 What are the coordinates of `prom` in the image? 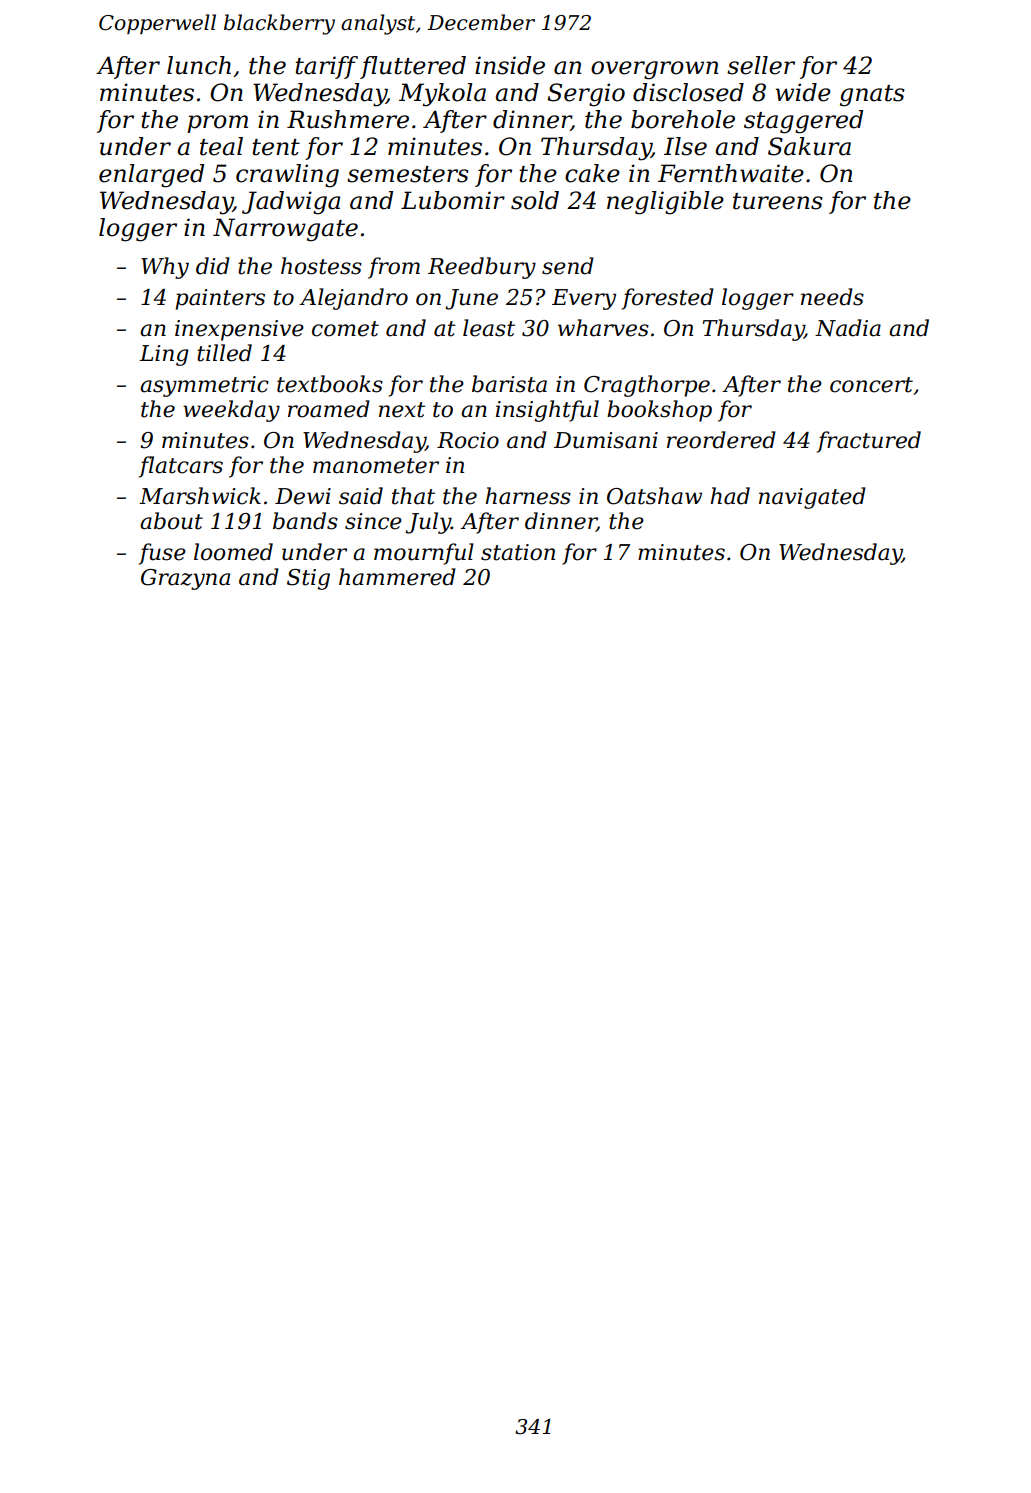 It's located at (217, 124).
